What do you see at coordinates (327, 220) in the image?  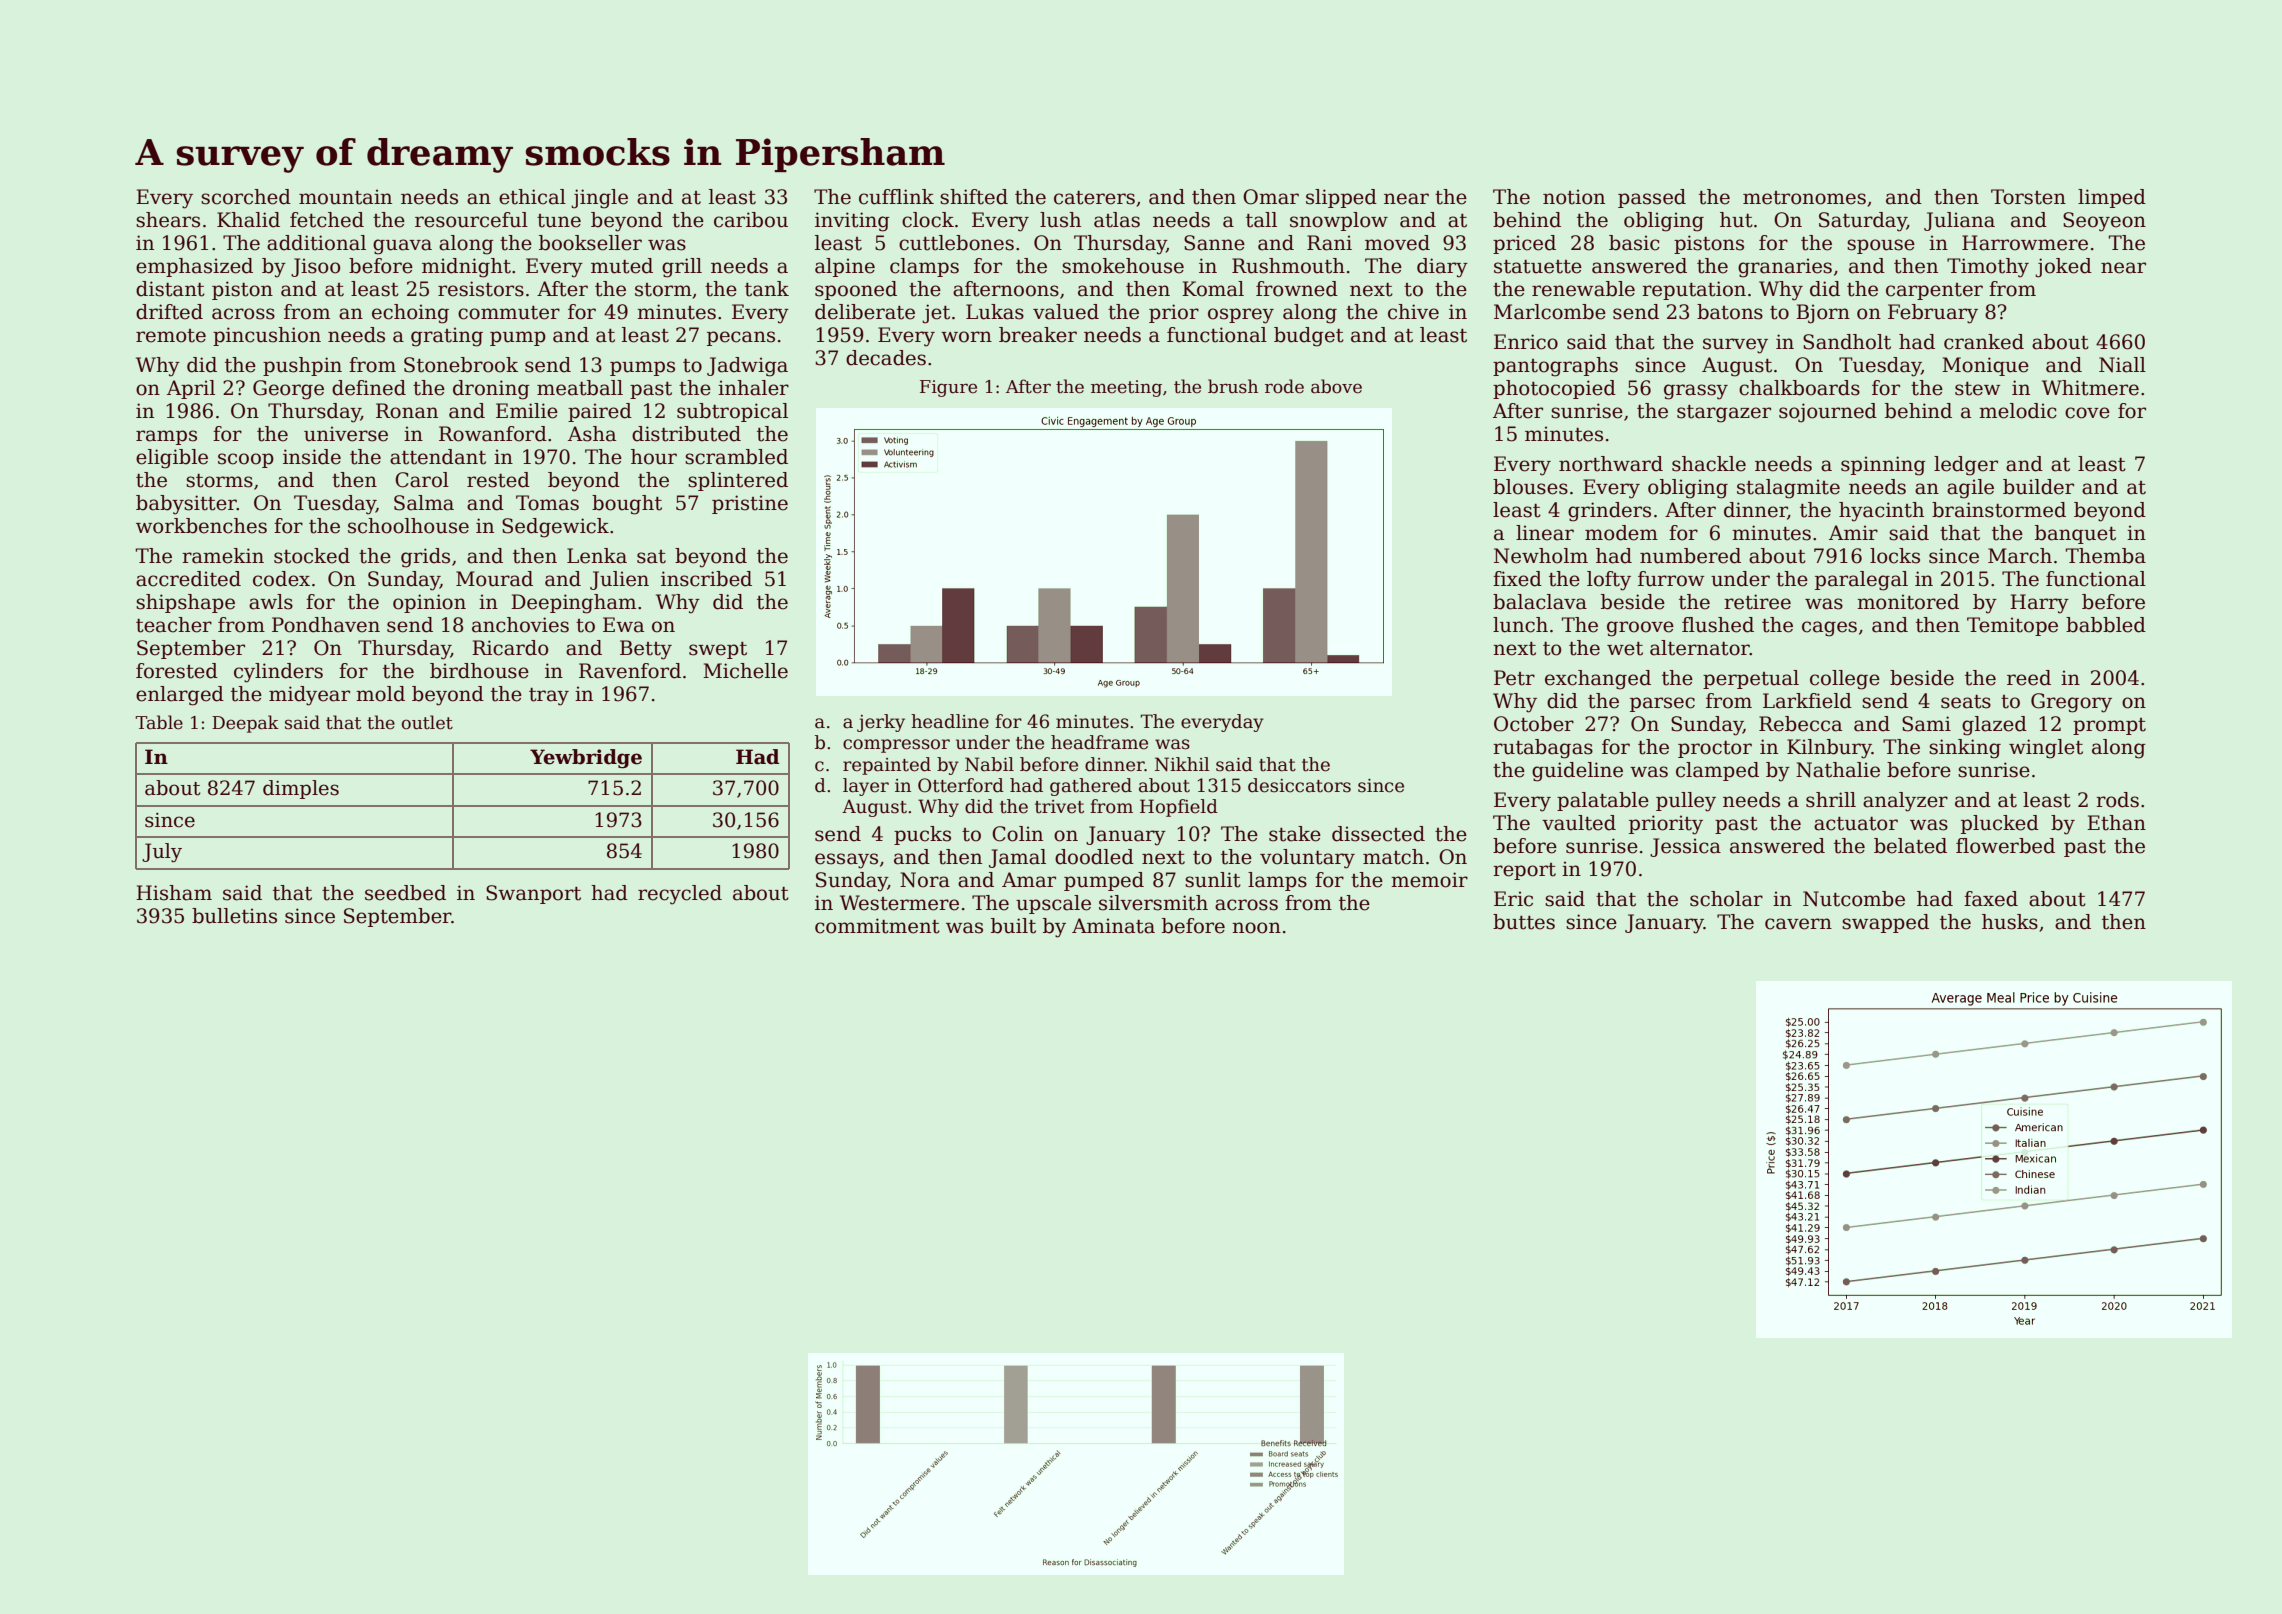 I see `fetched` at bounding box center [327, 220].
